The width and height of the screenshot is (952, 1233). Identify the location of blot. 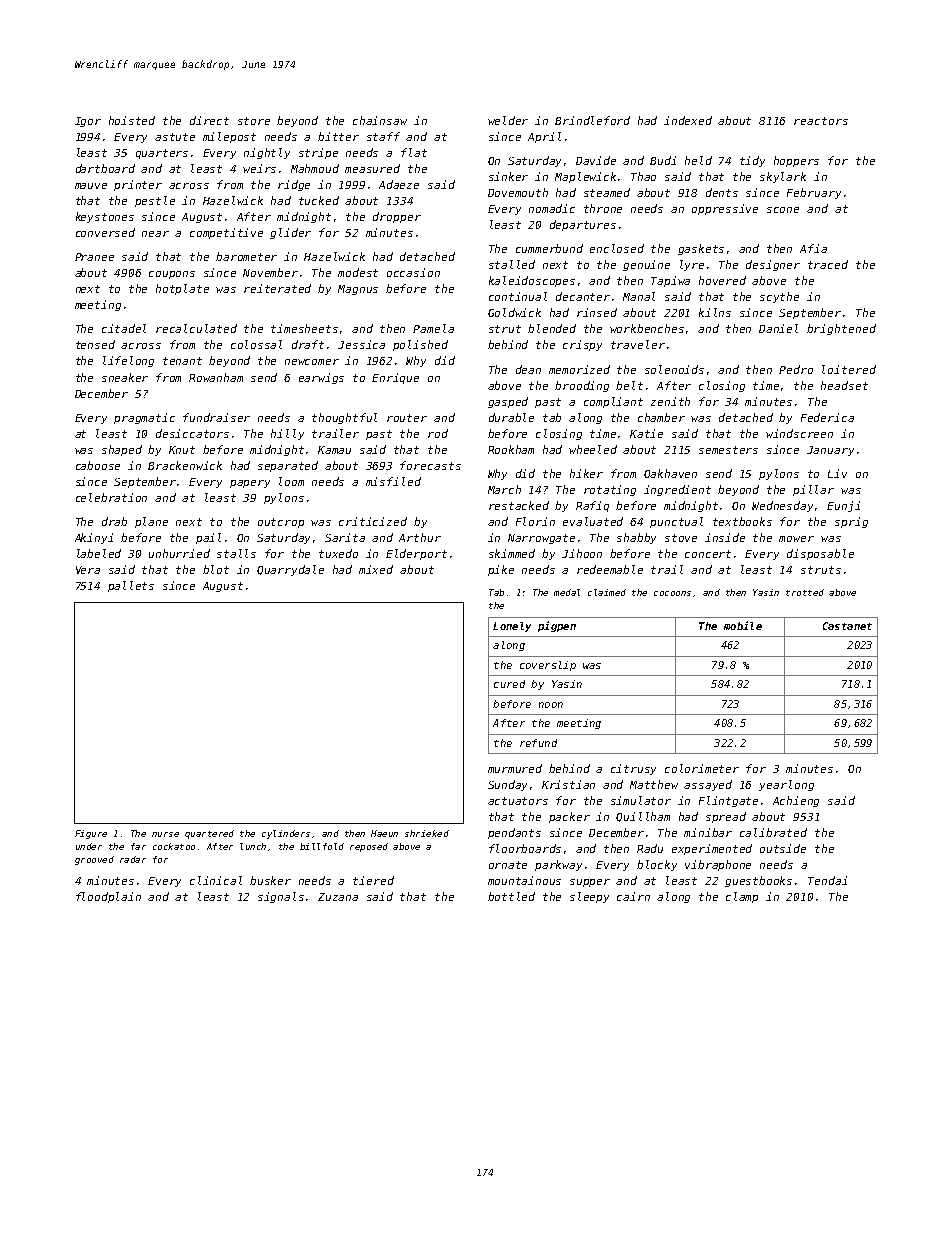
(216, 569).
